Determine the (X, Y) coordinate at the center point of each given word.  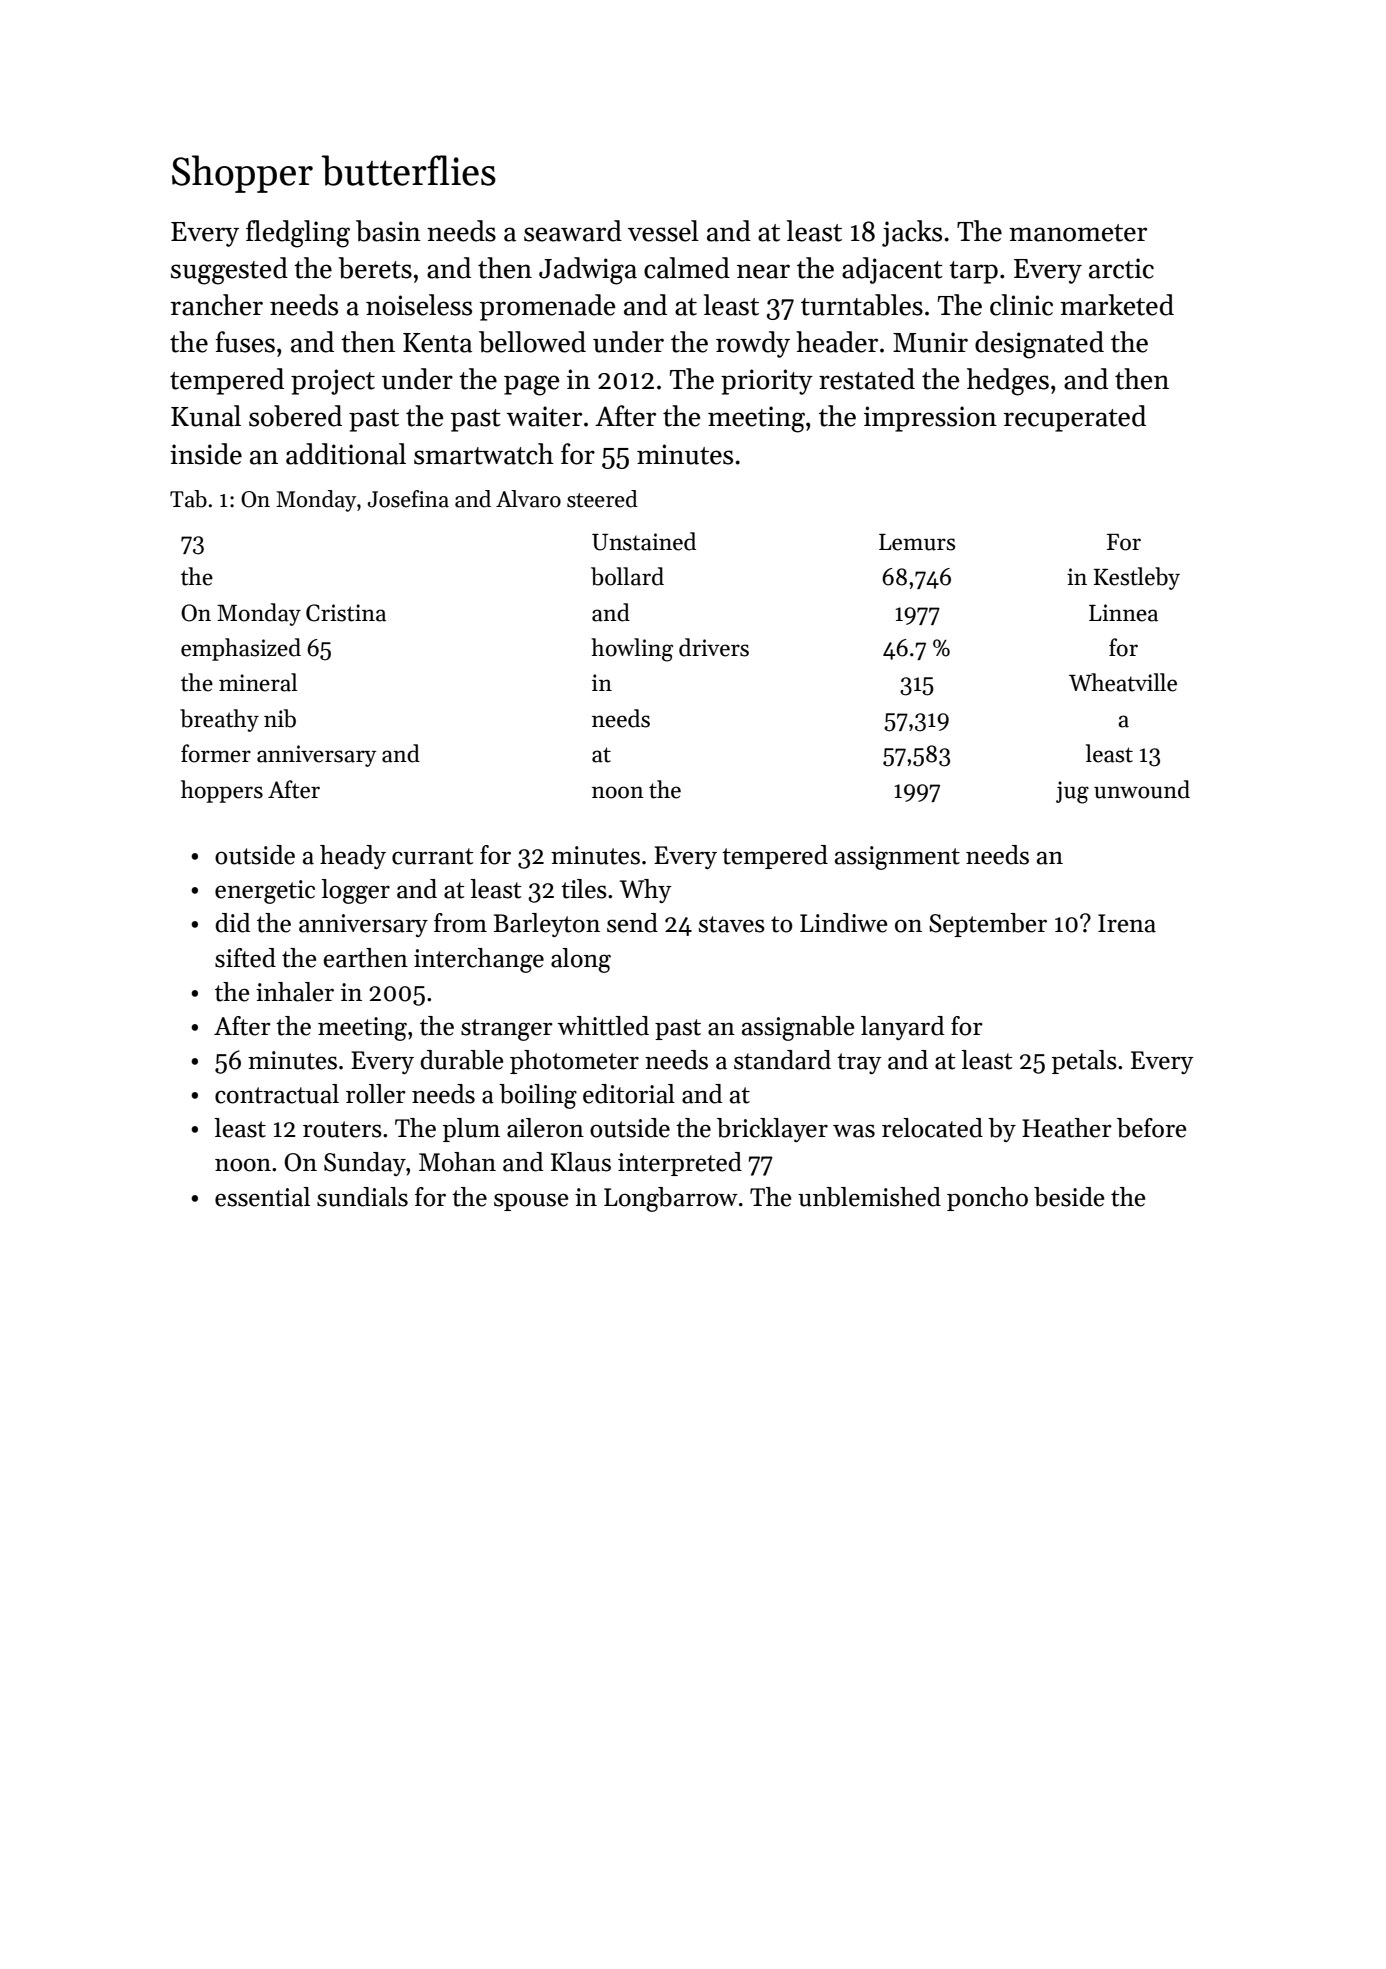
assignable (798, 1028)
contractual (277, 1094)
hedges (1008, 382)
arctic (1121, 268)
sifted (245, 958)
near (763, 271)
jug (1072, 792)
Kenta (437, 343)
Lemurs (917, 542)
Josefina (408, 499)
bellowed (532, 342)
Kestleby (1137, 578)
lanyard (902, 1028)
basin (388, 231)
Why (646, 891)
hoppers (222, 791)
